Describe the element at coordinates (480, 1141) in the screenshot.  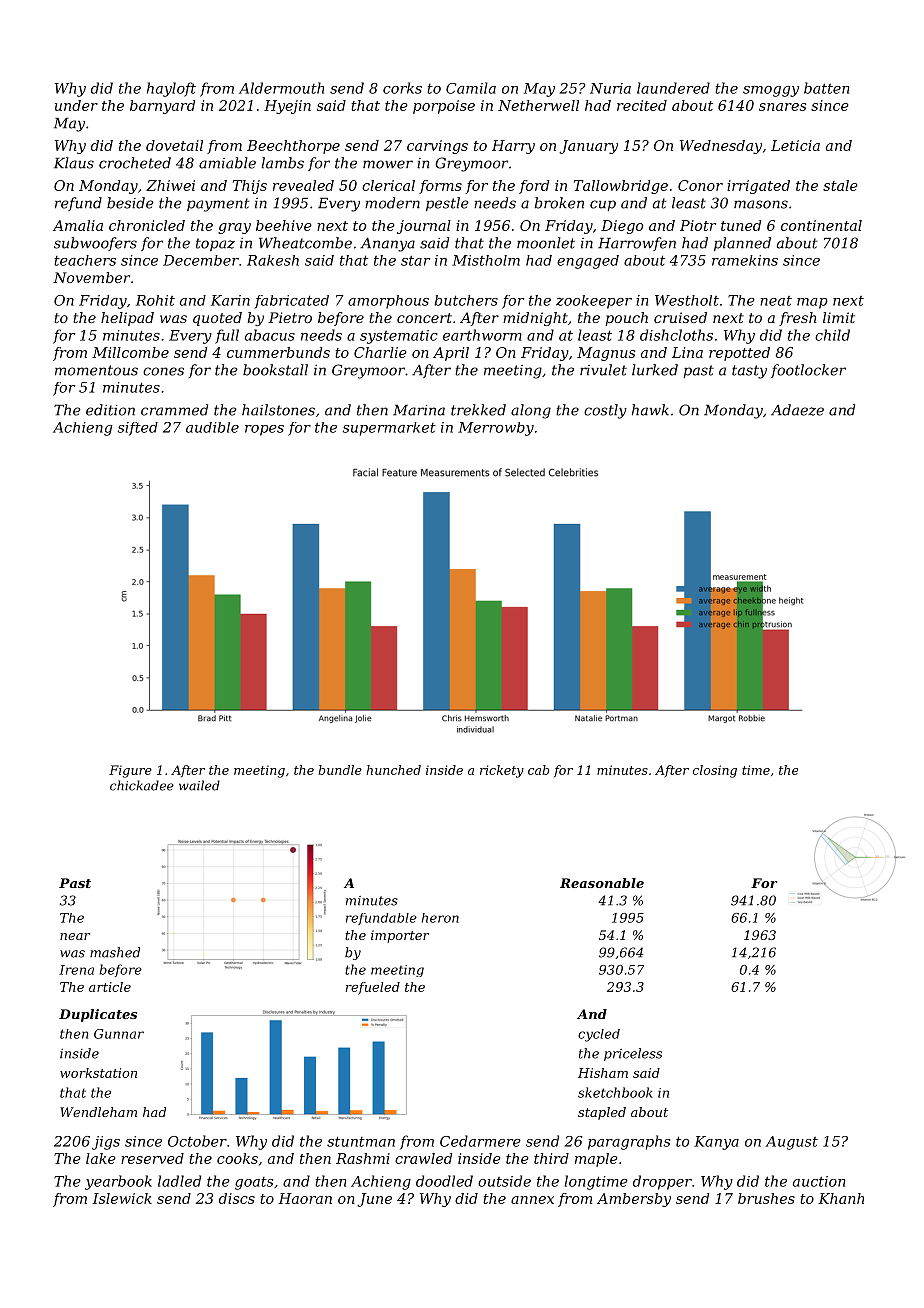
I see `Cedarmere` at that location.
